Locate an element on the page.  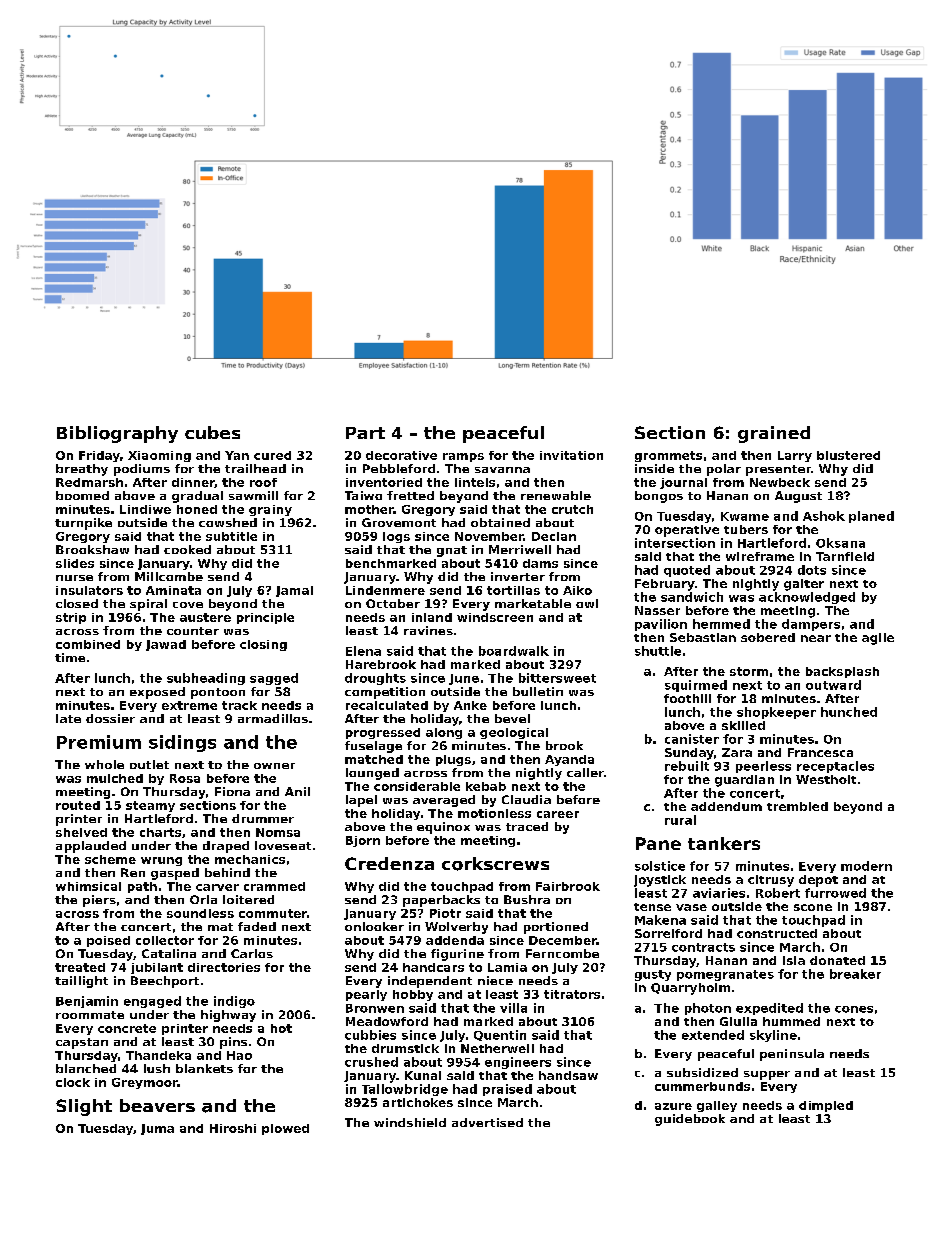
clock is located at coordinates (73, 1082).
